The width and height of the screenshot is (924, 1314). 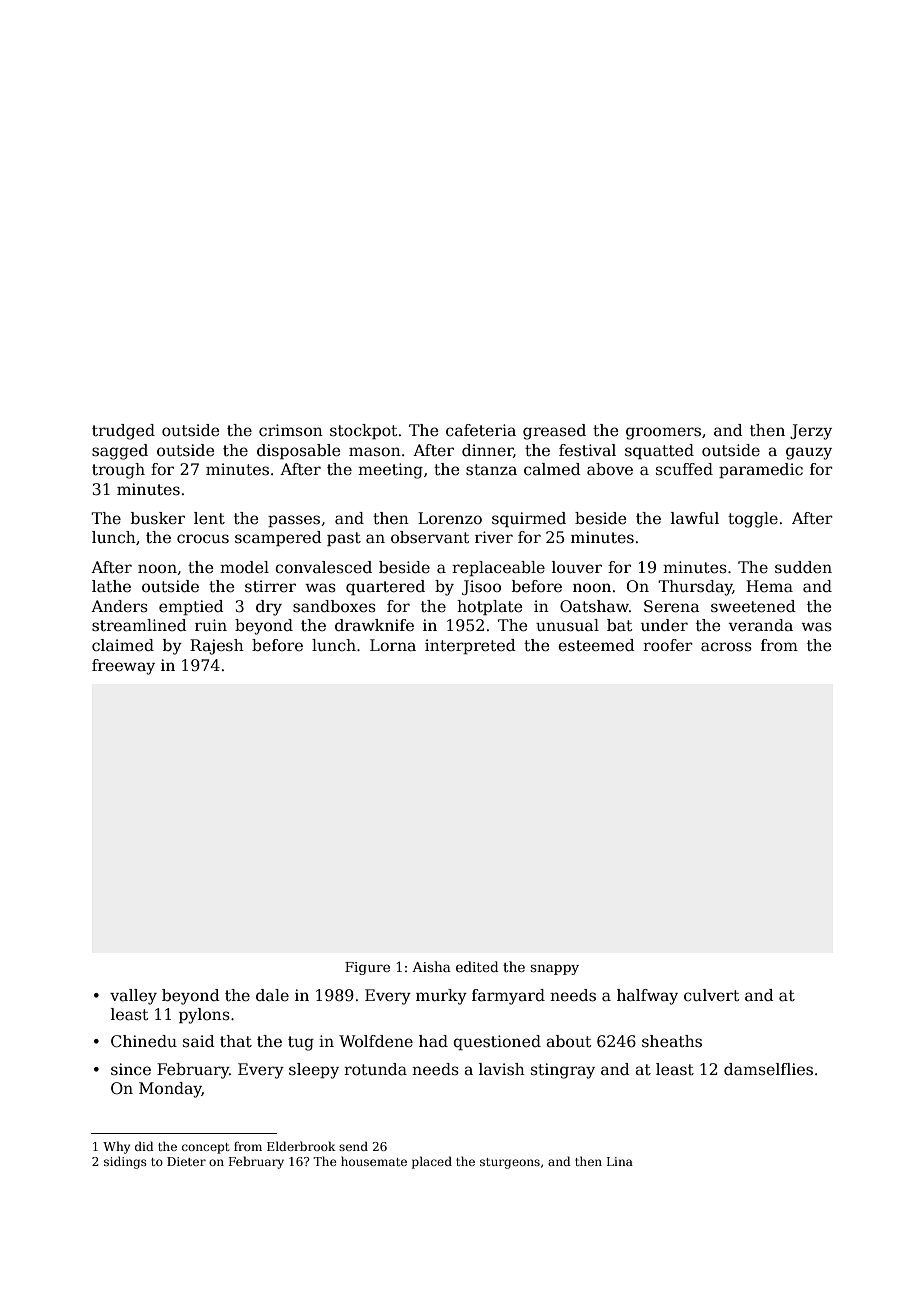 I want to click on freeway, so click(x=123, y=667).
